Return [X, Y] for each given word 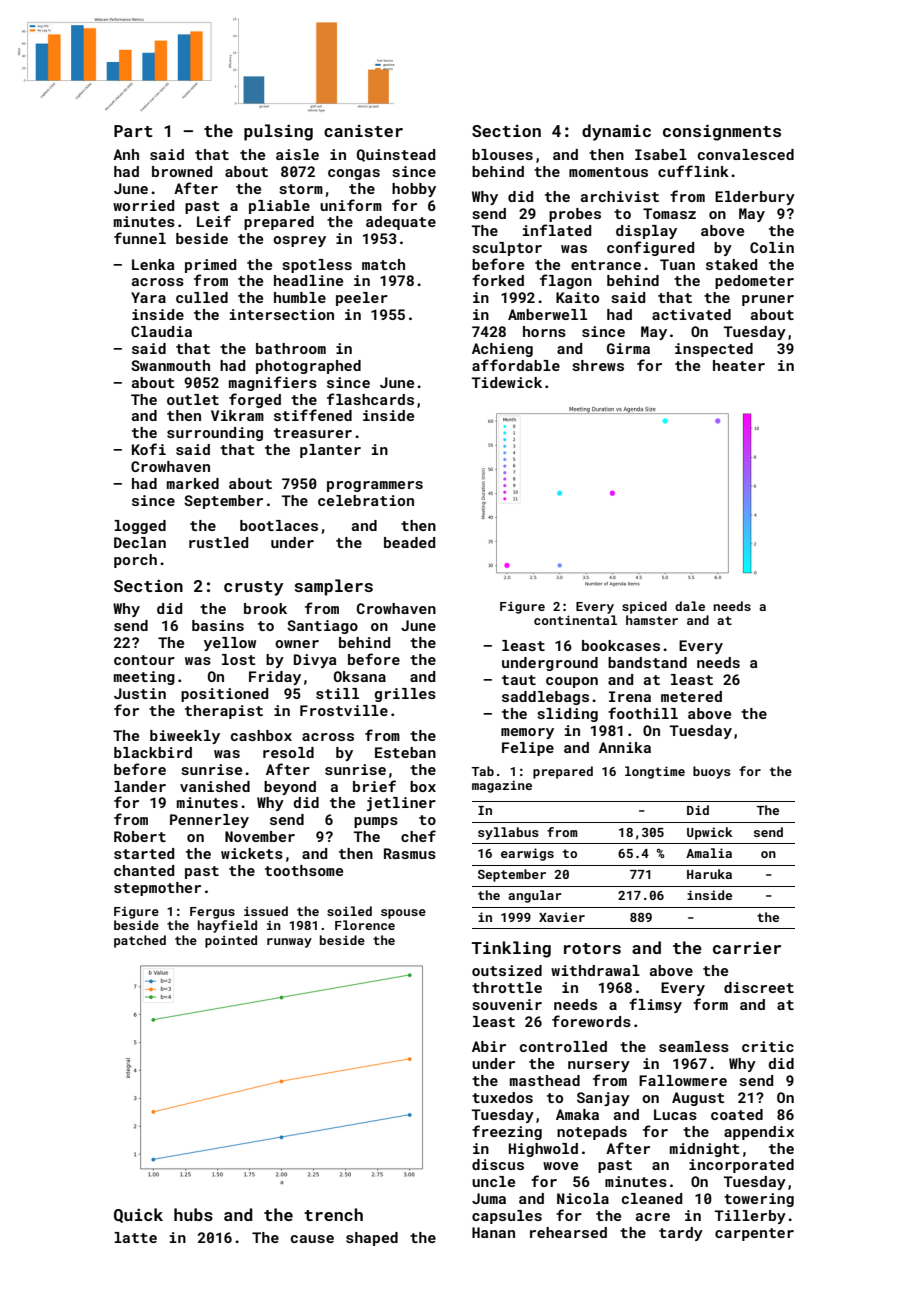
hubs [193, 1214]
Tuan [677, 264]
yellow [230, 644]
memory [527, 733]
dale [690, 606]
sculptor [507, 249]
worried [143, 205]
